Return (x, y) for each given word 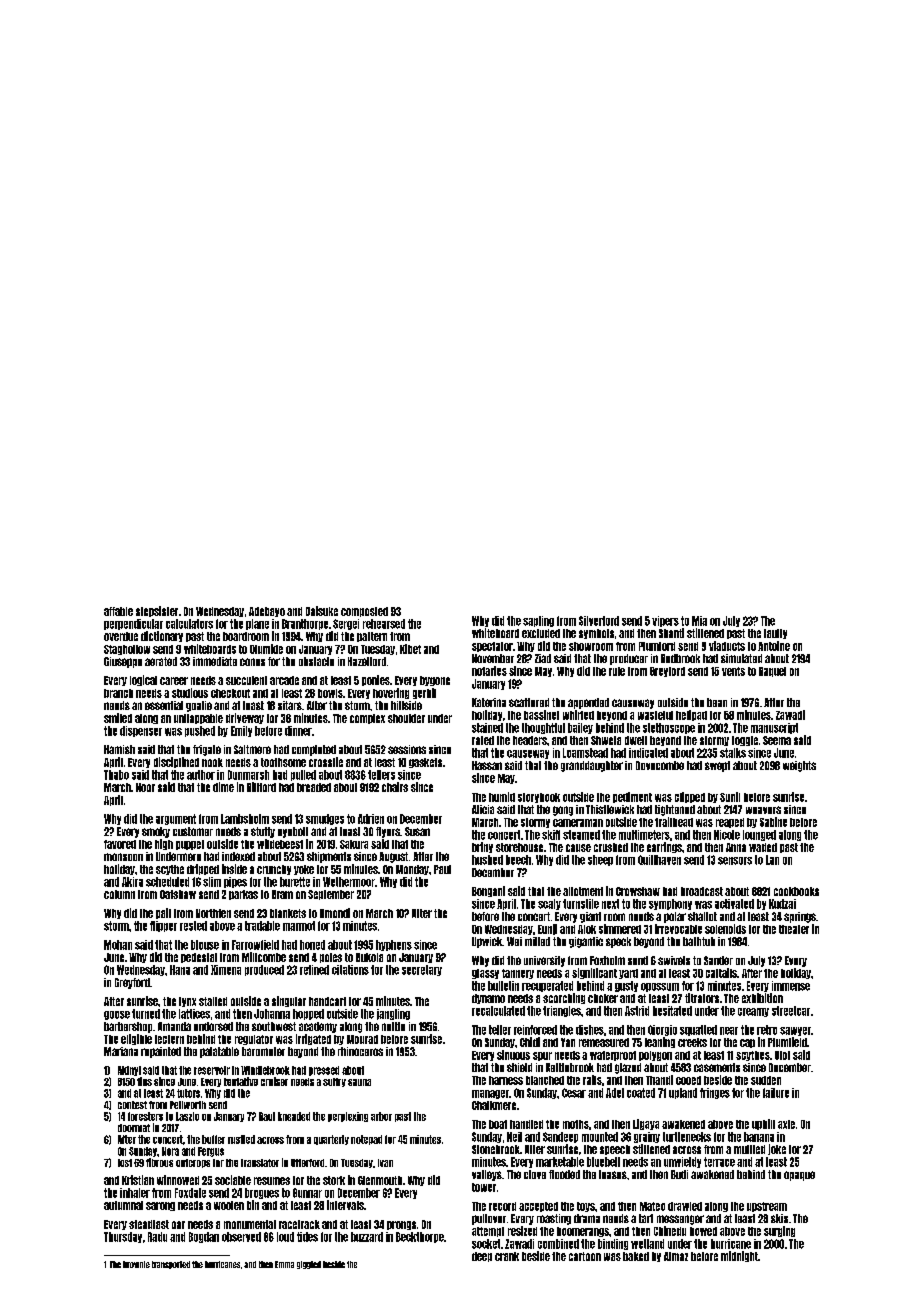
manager (490, 1094)
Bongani (488, 891)
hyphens (394, 945)
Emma (284, 1264)
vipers (665, 621)
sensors (735, 861)
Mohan (118, 945)
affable (118, 611)
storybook (539, 798)
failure (776, 1093)
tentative (241, 1081)
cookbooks (796, 891)
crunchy (274, 870)
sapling (538, 621)
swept (717, 766)
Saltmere (252, 749)
